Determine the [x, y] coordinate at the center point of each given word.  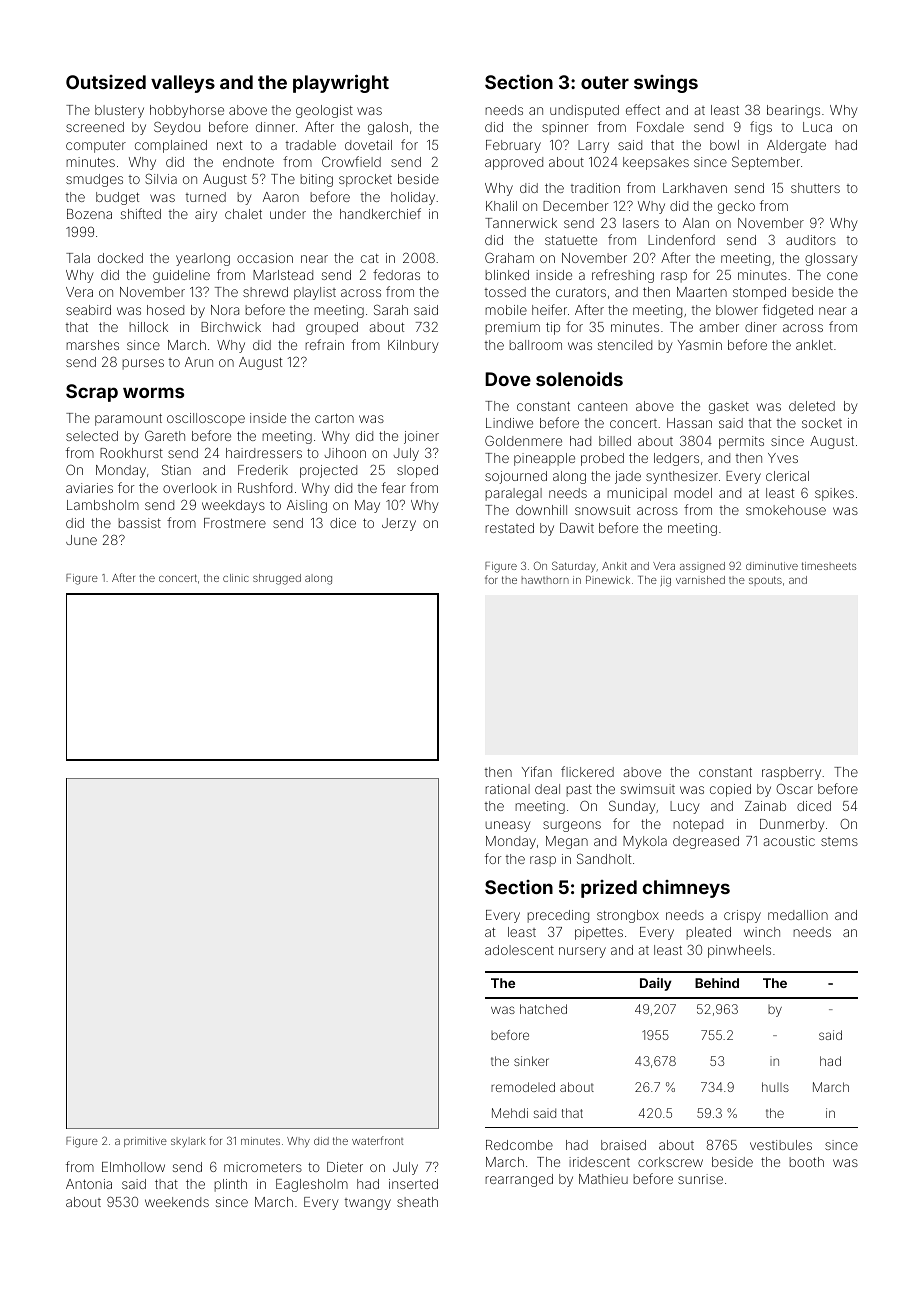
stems [839, 841]
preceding [558, 916]
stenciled [625, 345]
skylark [188, 1142]
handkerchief [380, 213]
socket [822, 423]
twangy [368, 1204]
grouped [332, 328]
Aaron [281, 197]
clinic [236, 578]
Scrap [92, 393]
